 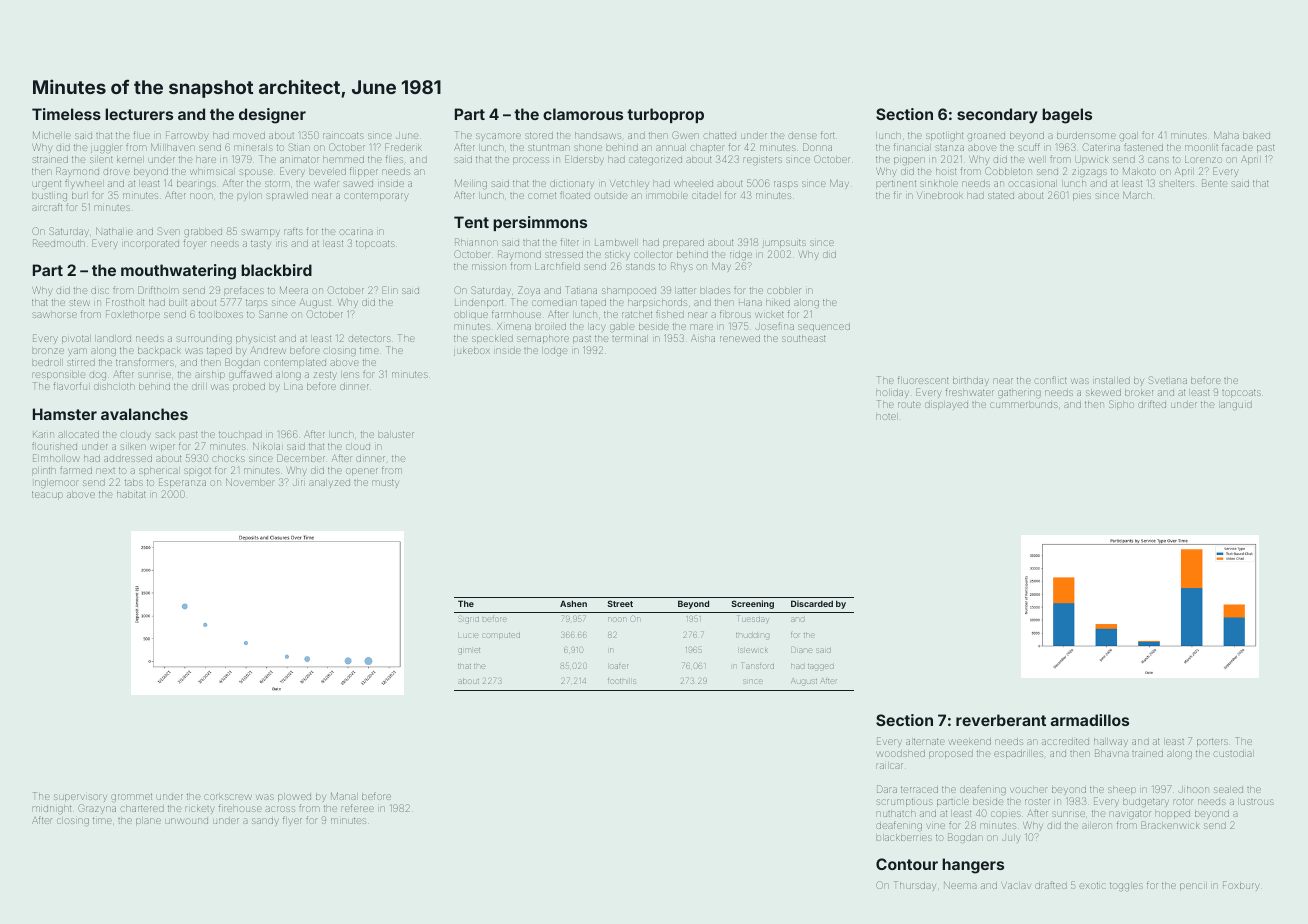 I want to click on lecturers, so click(x=139, y=114).
